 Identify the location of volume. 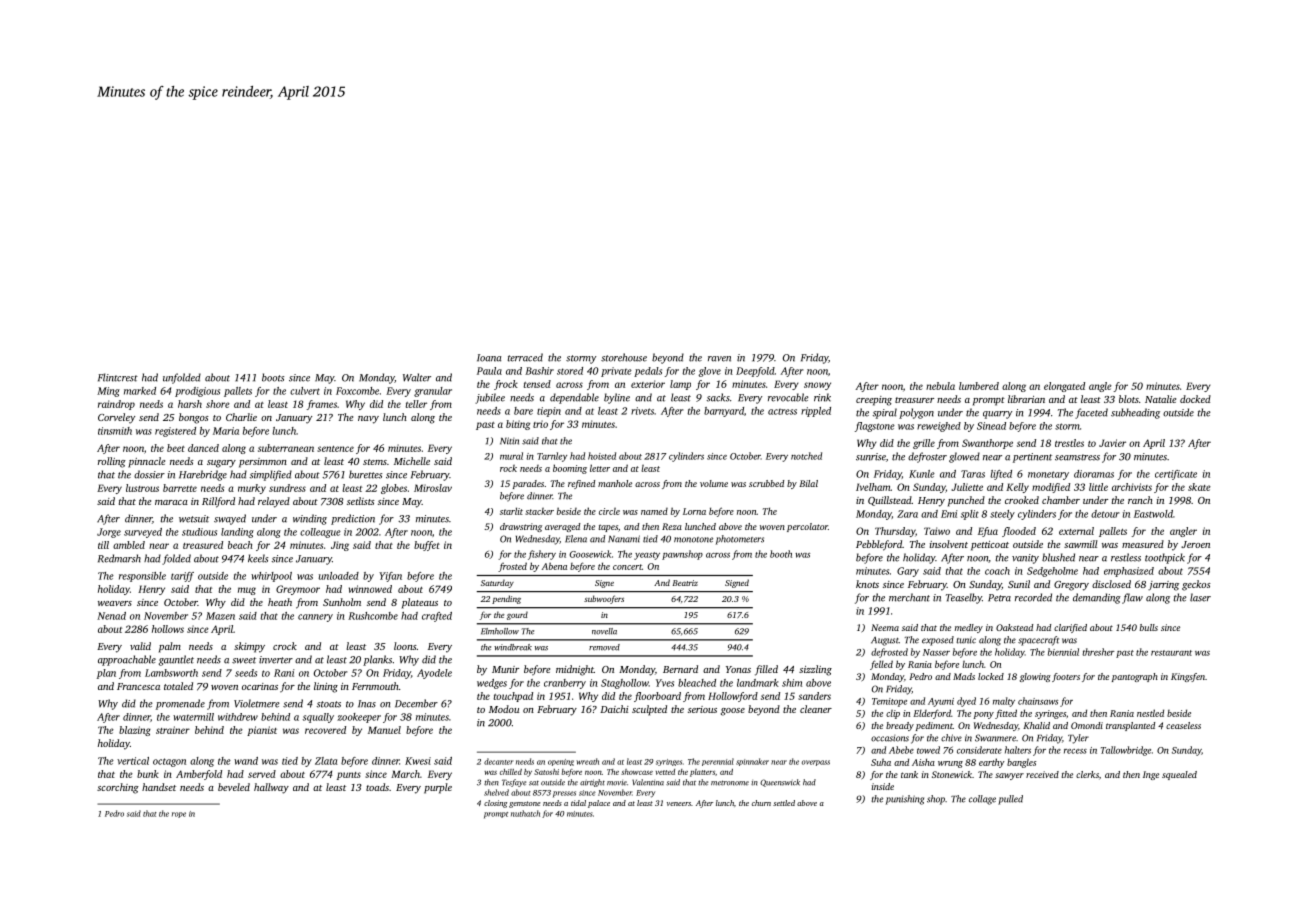
(714, 483).
